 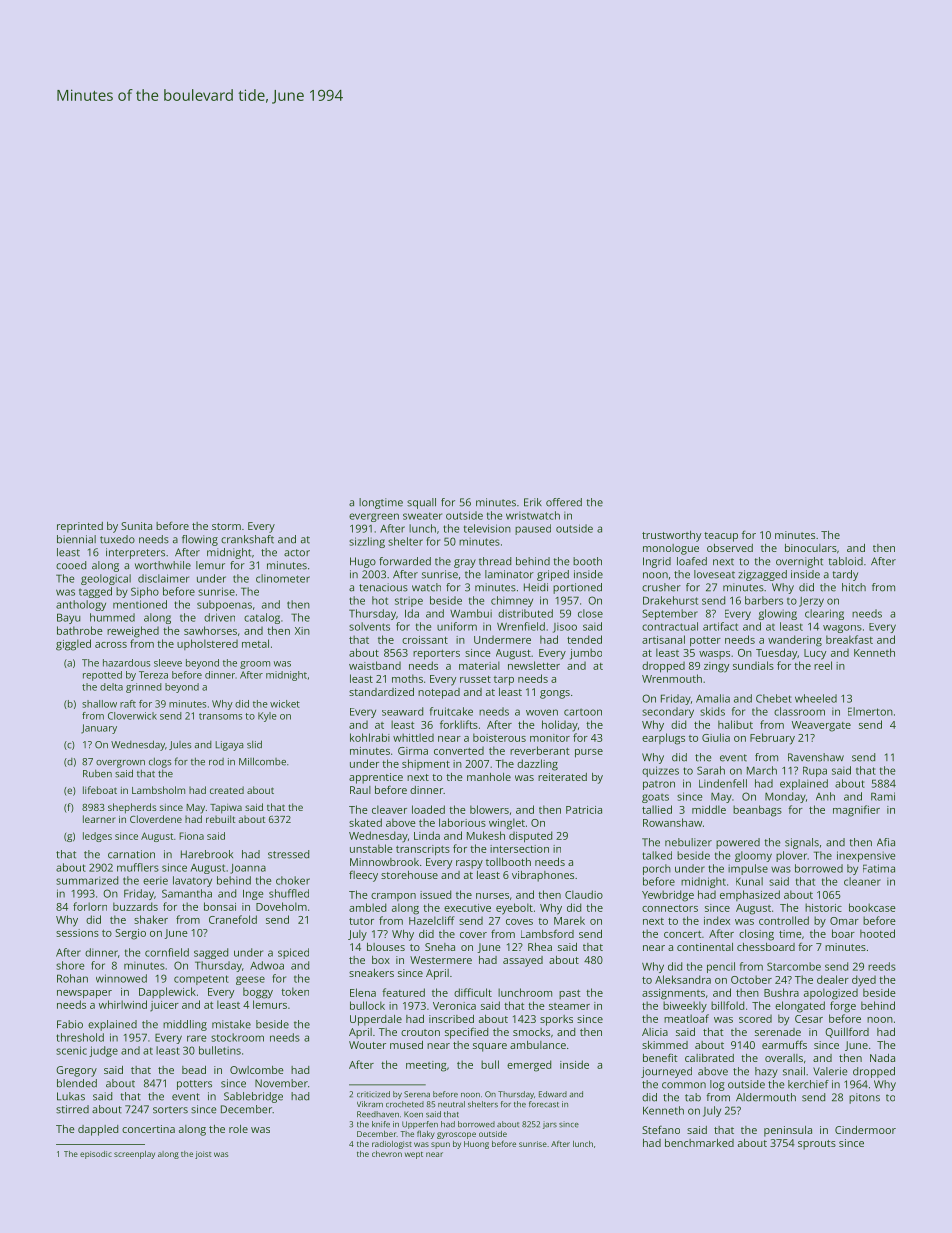 I want to click on wept, so click(x=414, y=1155).
